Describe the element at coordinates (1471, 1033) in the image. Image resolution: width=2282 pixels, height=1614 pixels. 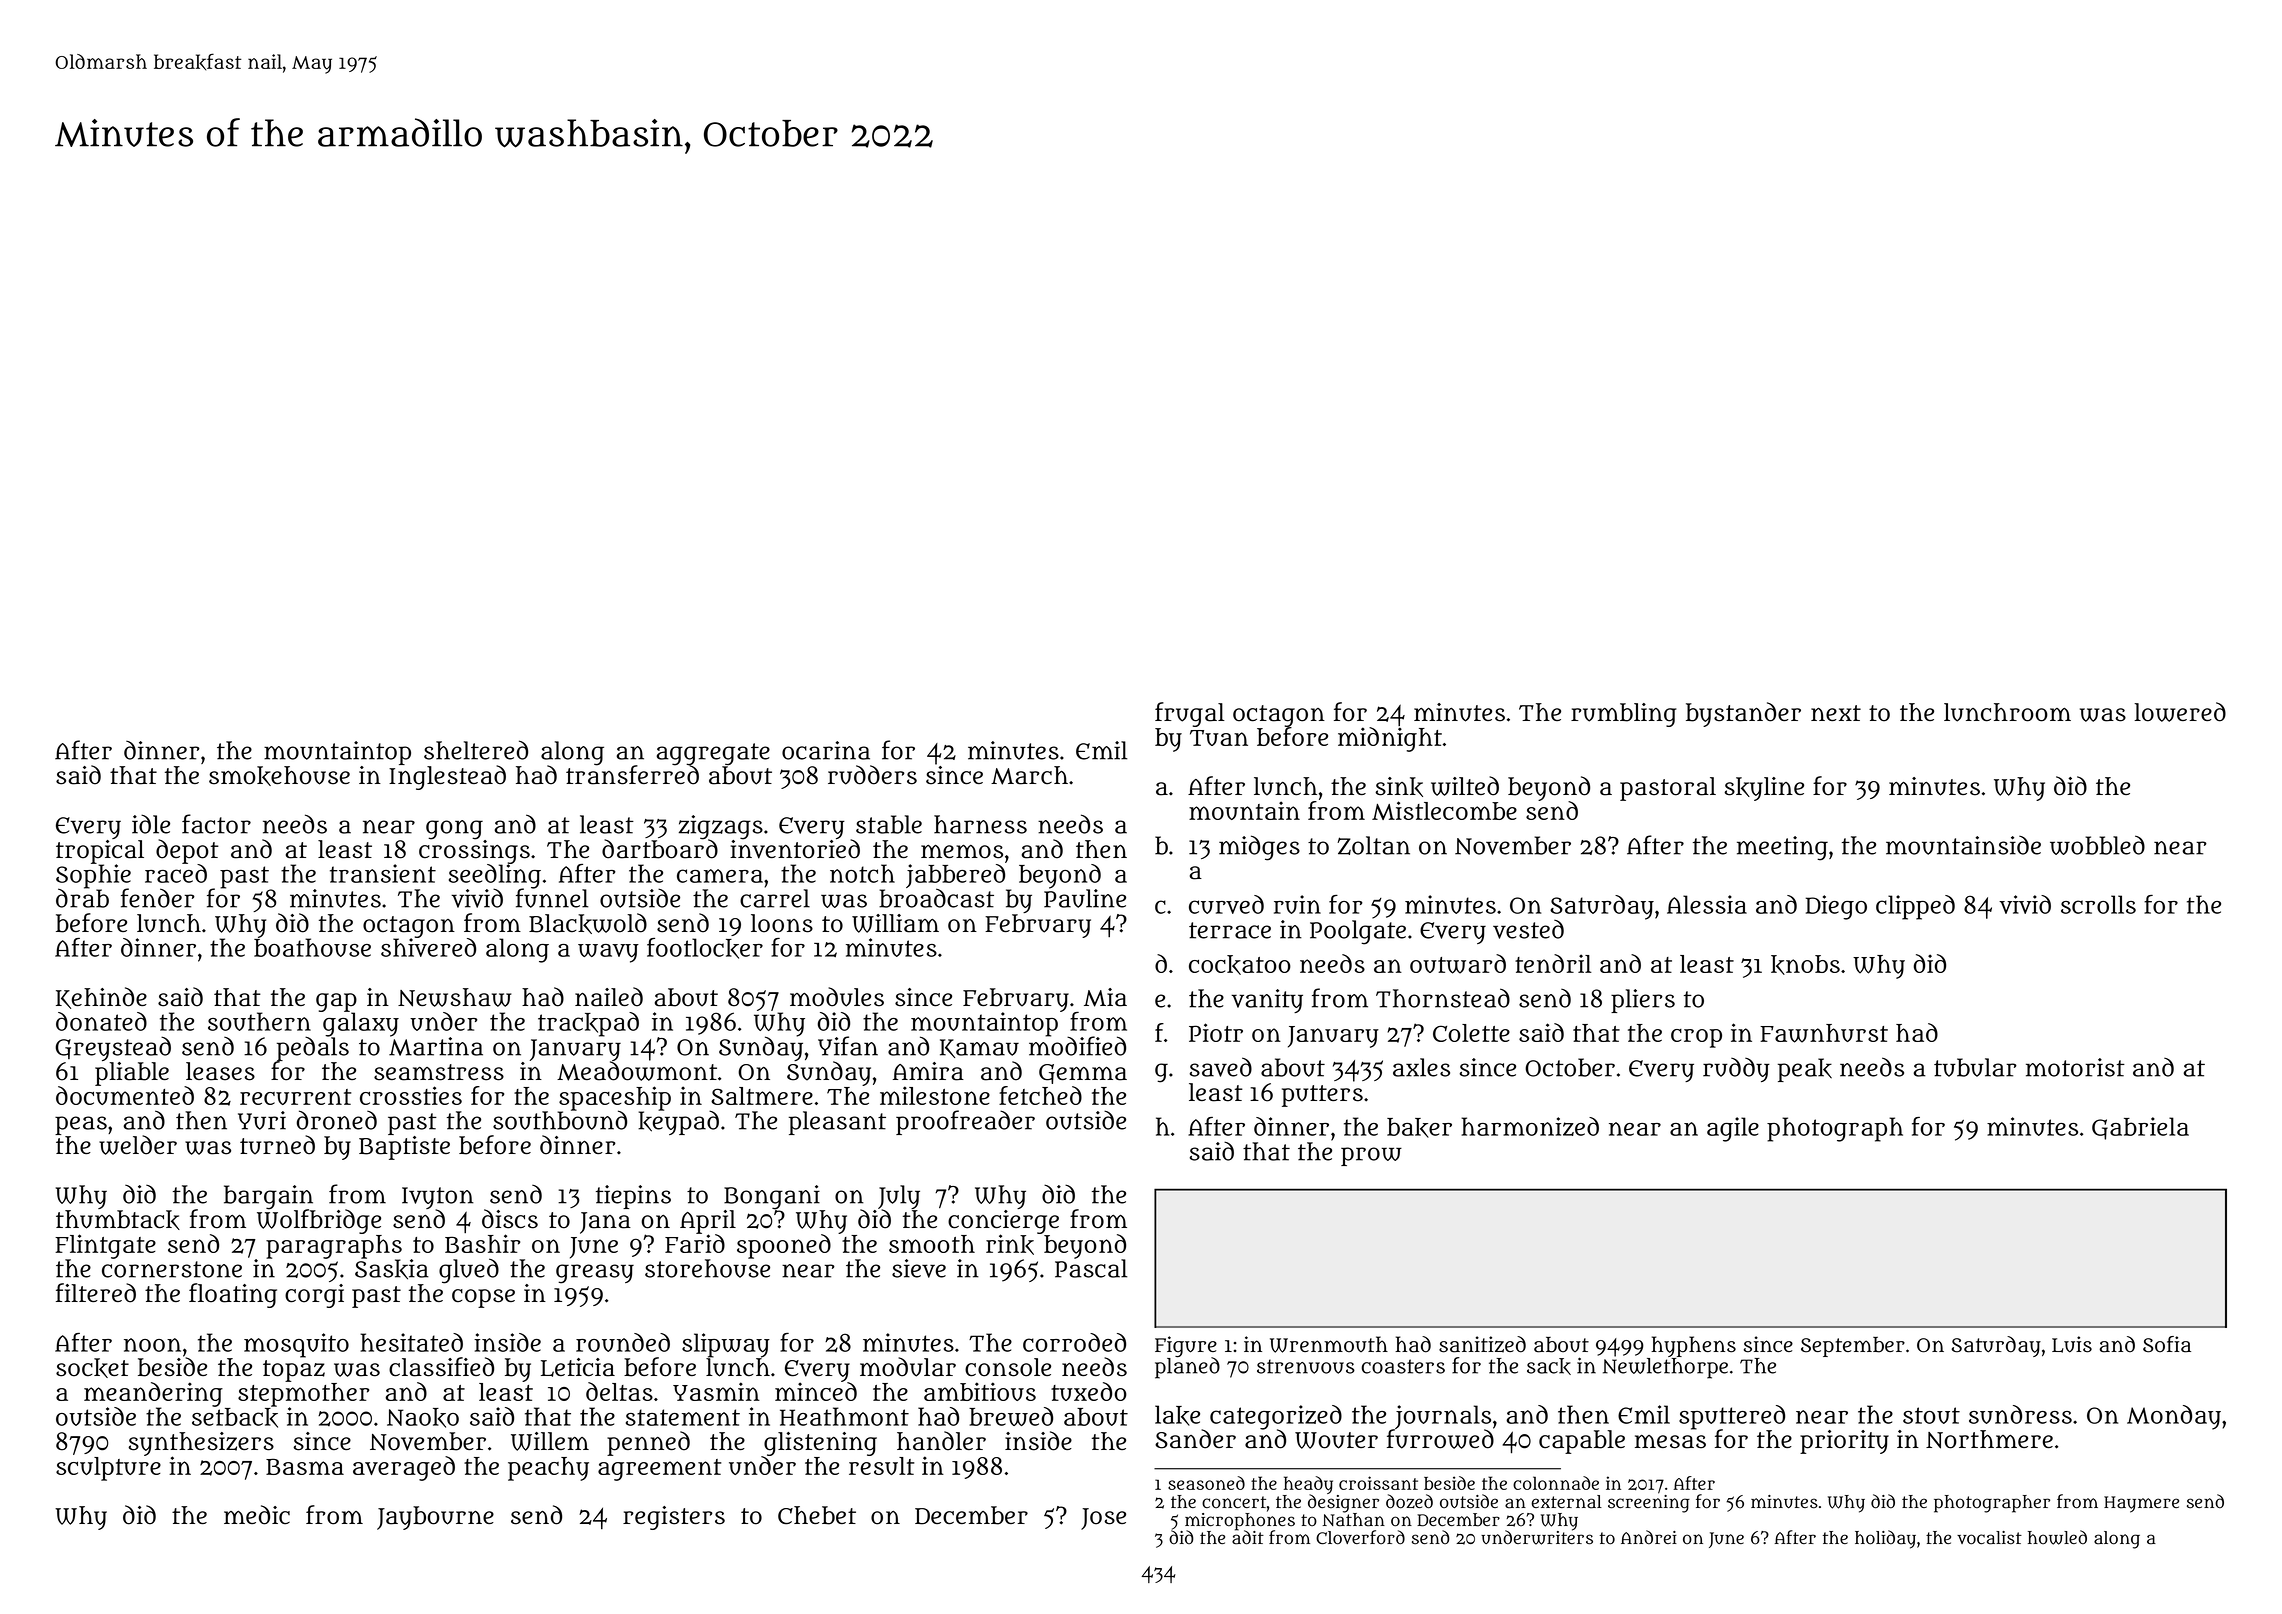
I see `Colette` at that location.
